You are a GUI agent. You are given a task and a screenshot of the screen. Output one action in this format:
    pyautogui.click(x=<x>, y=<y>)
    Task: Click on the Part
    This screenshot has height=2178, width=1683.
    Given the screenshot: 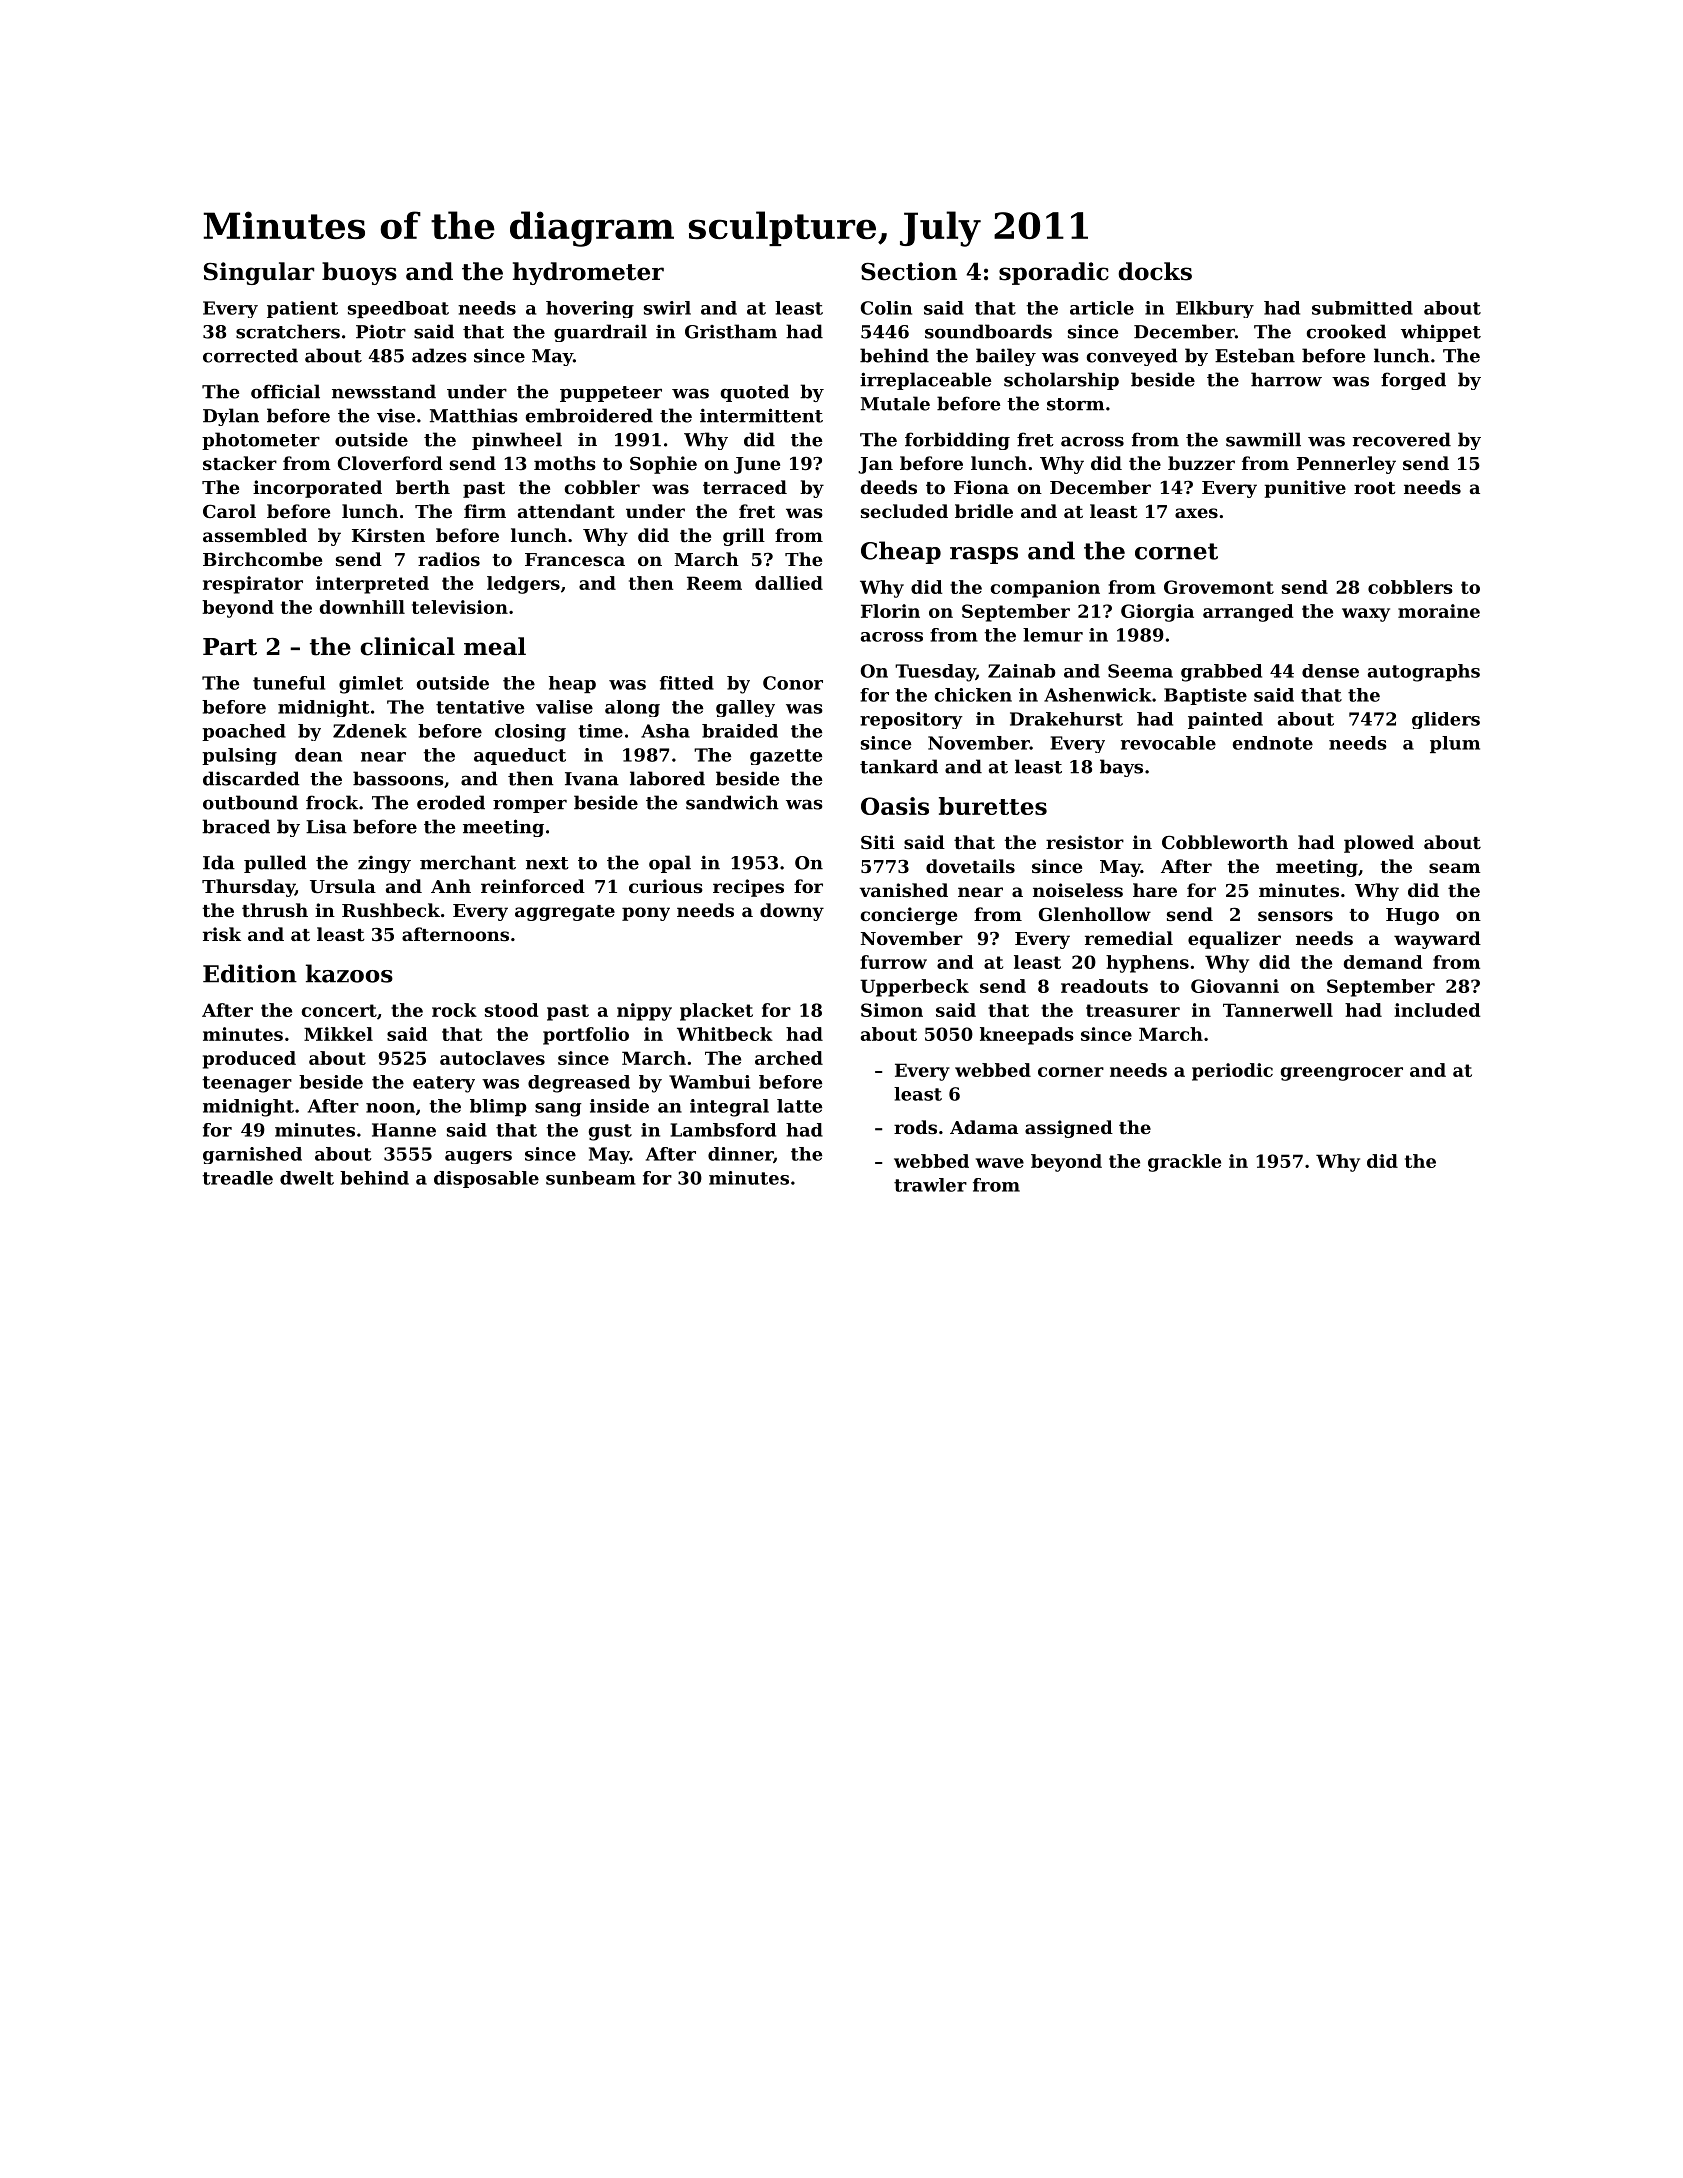 What is the action you would take?
    pyautogui.click(x=230, y=647)
